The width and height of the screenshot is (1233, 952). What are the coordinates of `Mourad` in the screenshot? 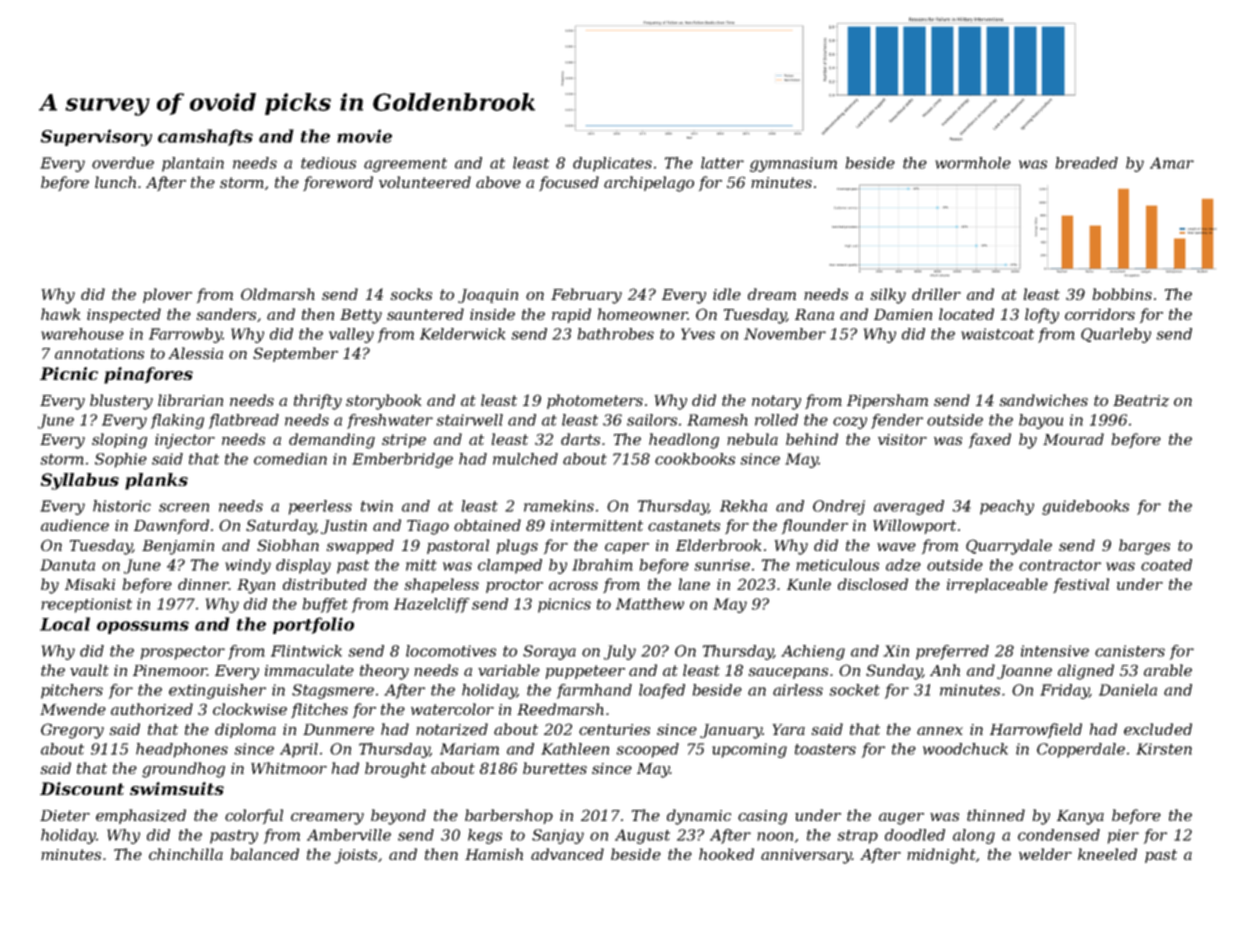 It's located at (1073, 439).
